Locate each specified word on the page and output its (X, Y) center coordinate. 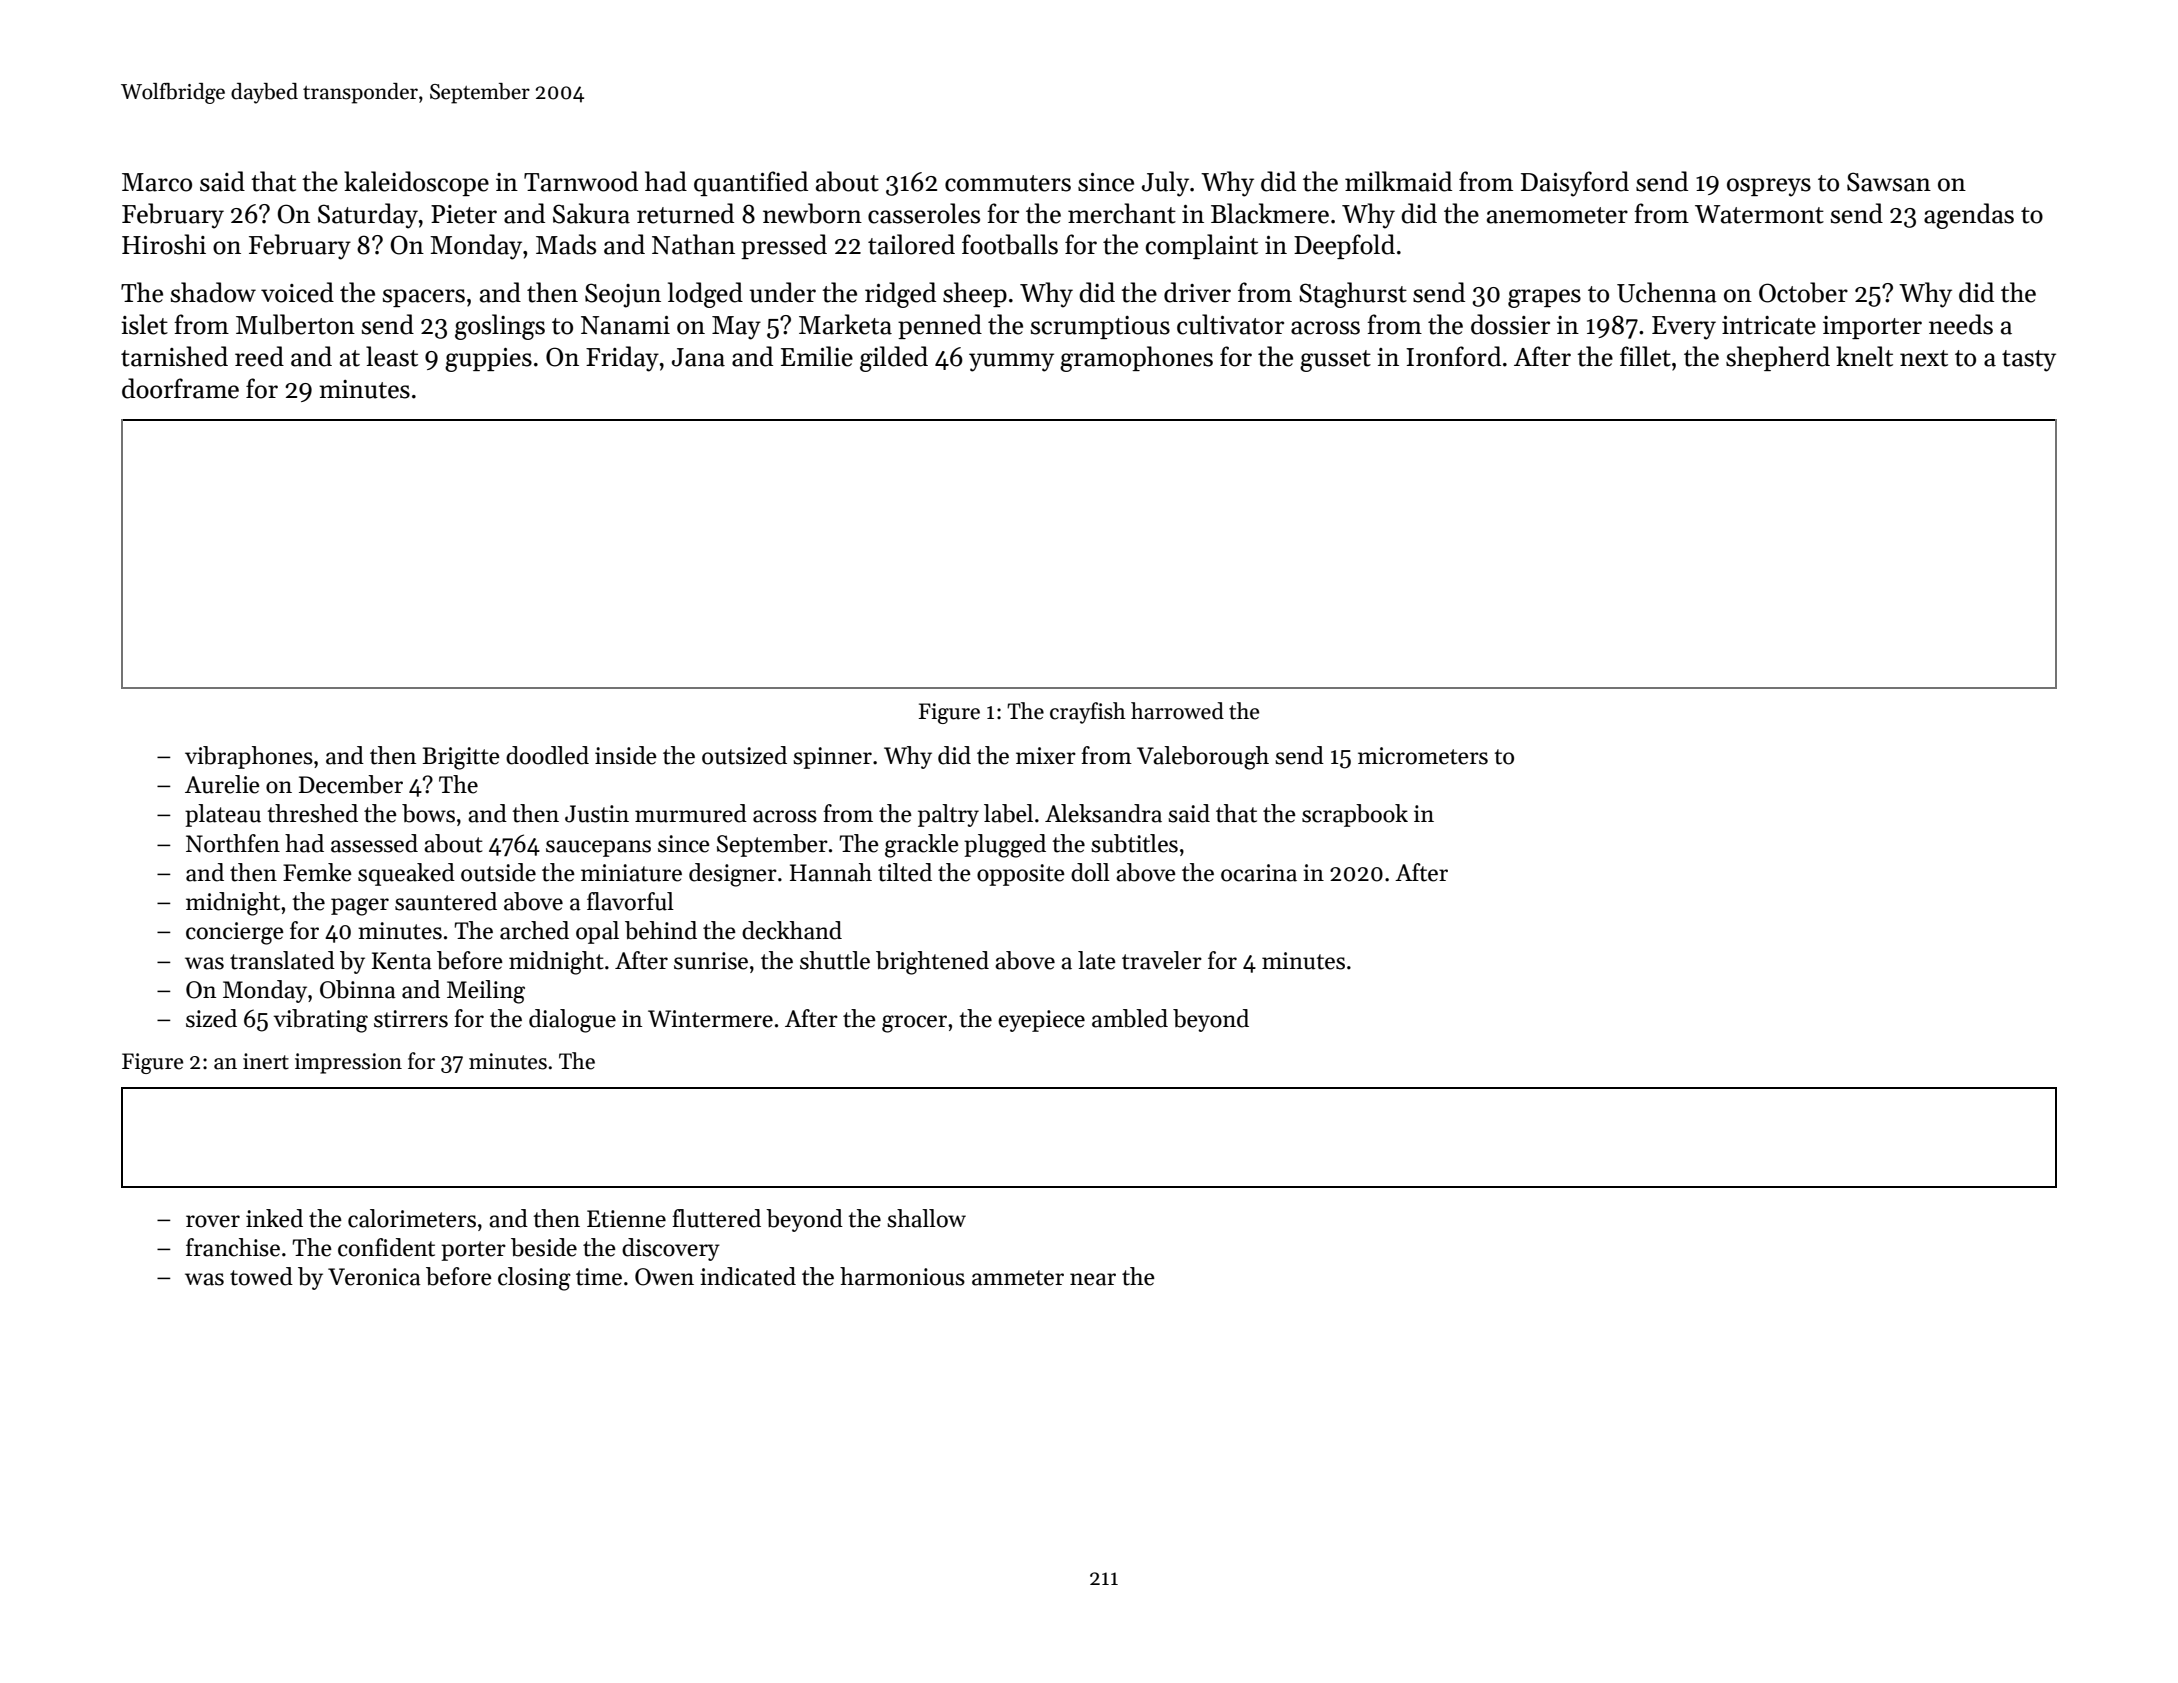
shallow (926, 1218)
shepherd (1778, 358)
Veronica (374, 1277)
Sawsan (1889, 182)
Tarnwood (581, 181)
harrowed (1177, 711)
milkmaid (1398, 181)
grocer (914, 1024)
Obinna (358, 989)
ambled (1130, 1018)
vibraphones (249, 757)
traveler (1162, 960)
